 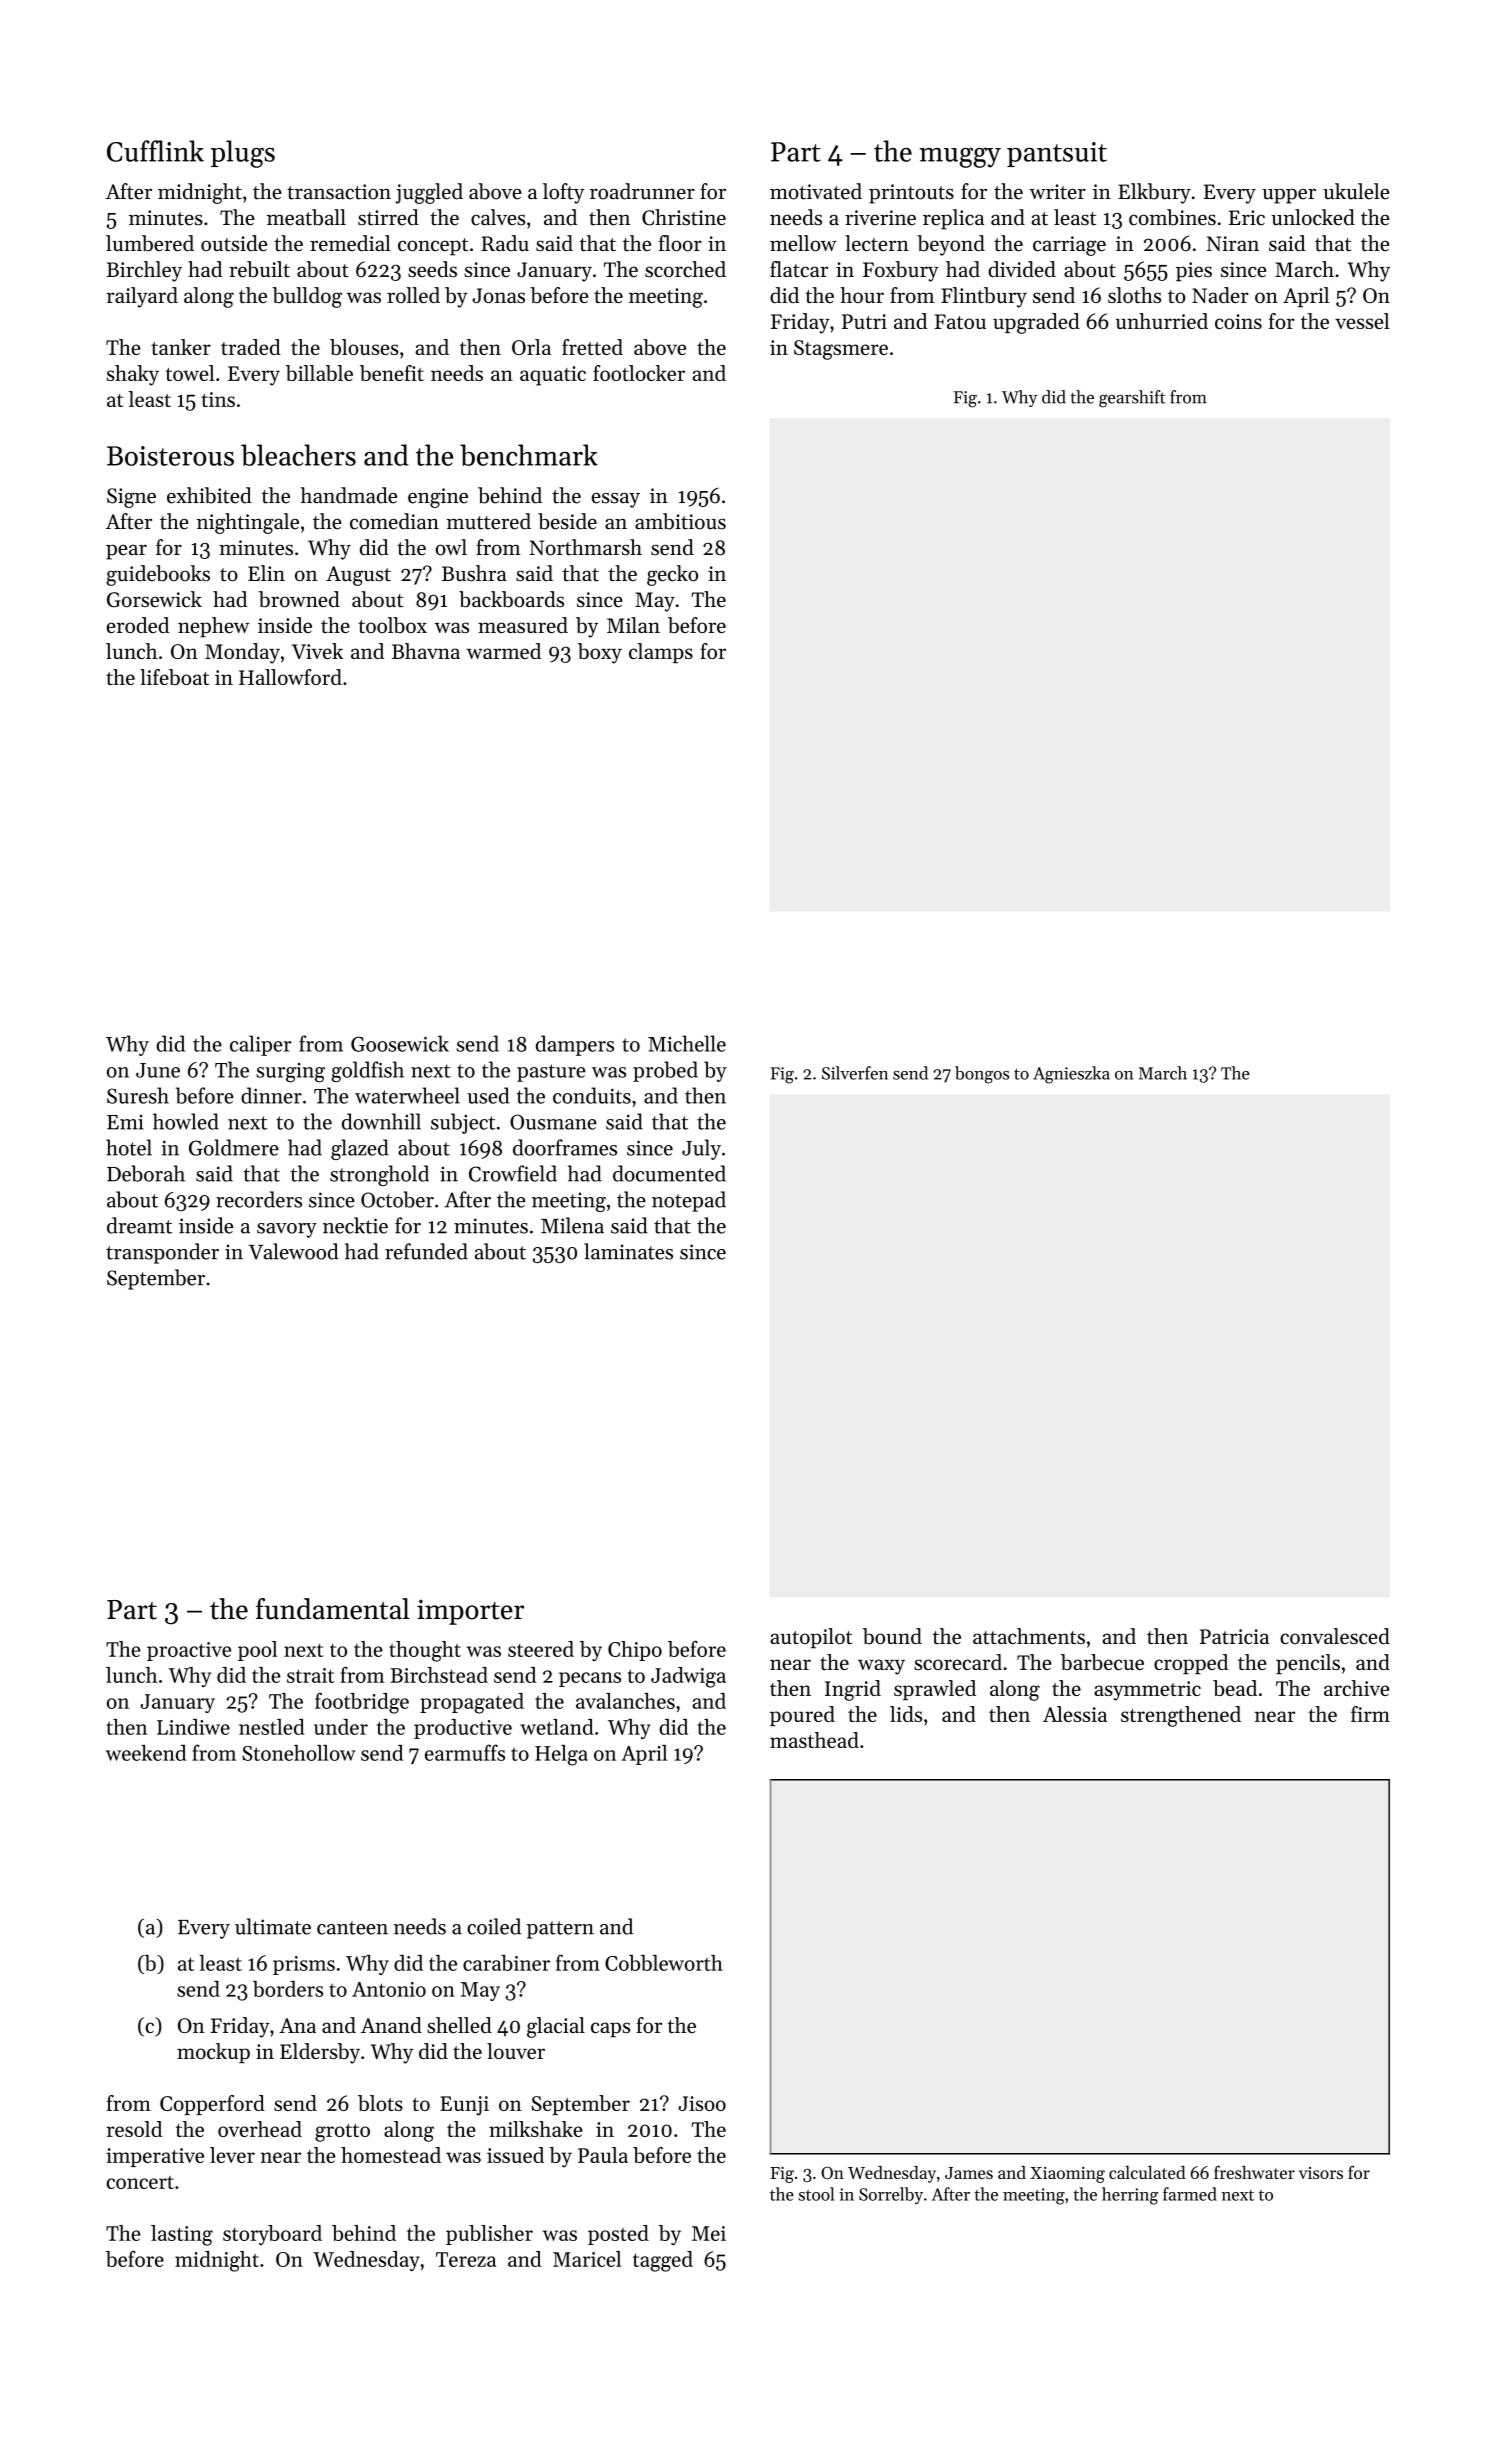 What do you see at coordinates (1172, 217) in the screenshot?
I see `combines` at bounding box center [1172, 217].
